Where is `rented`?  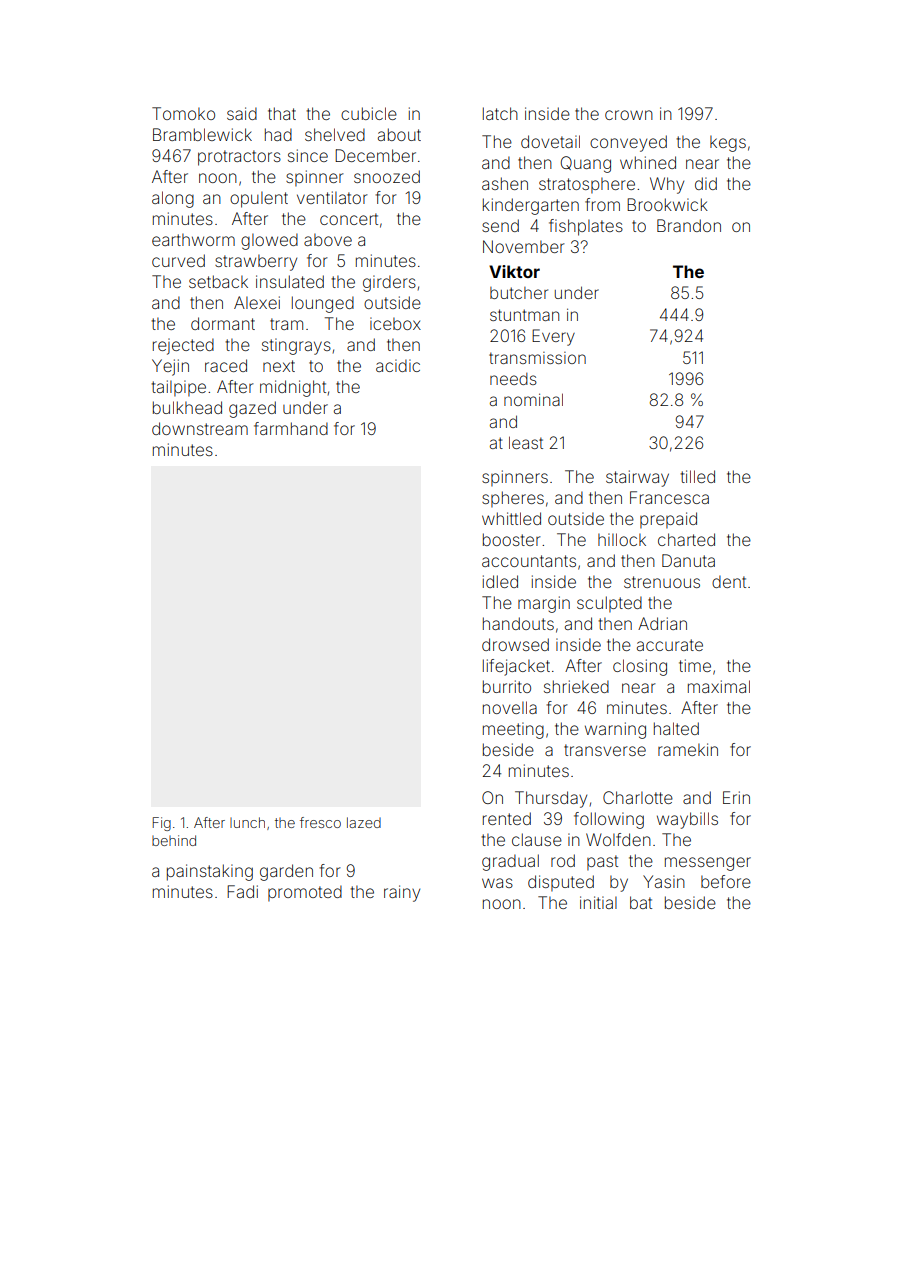 rented is located at coordinates (507, 818).
